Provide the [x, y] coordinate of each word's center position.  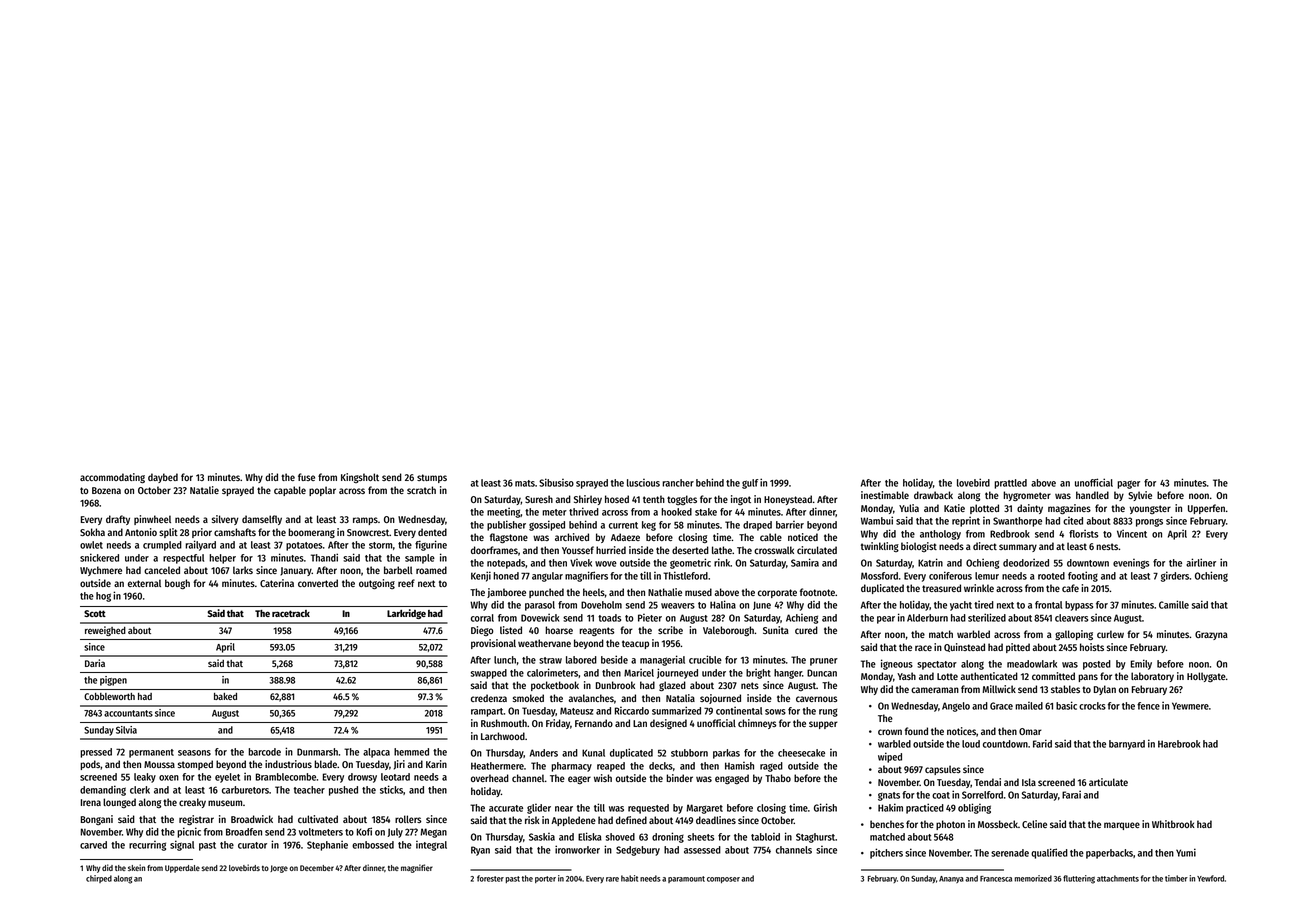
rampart [487, 712]
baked [225, 696]
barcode [264, 752]
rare [612, 879]
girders [1175, 576]
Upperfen [1206, 509]
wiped [890, 757]
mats [525, 483]
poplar [322, 491]
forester [490, 878]
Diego [482, 631]
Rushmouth [504, 723]
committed [1053, 676]
